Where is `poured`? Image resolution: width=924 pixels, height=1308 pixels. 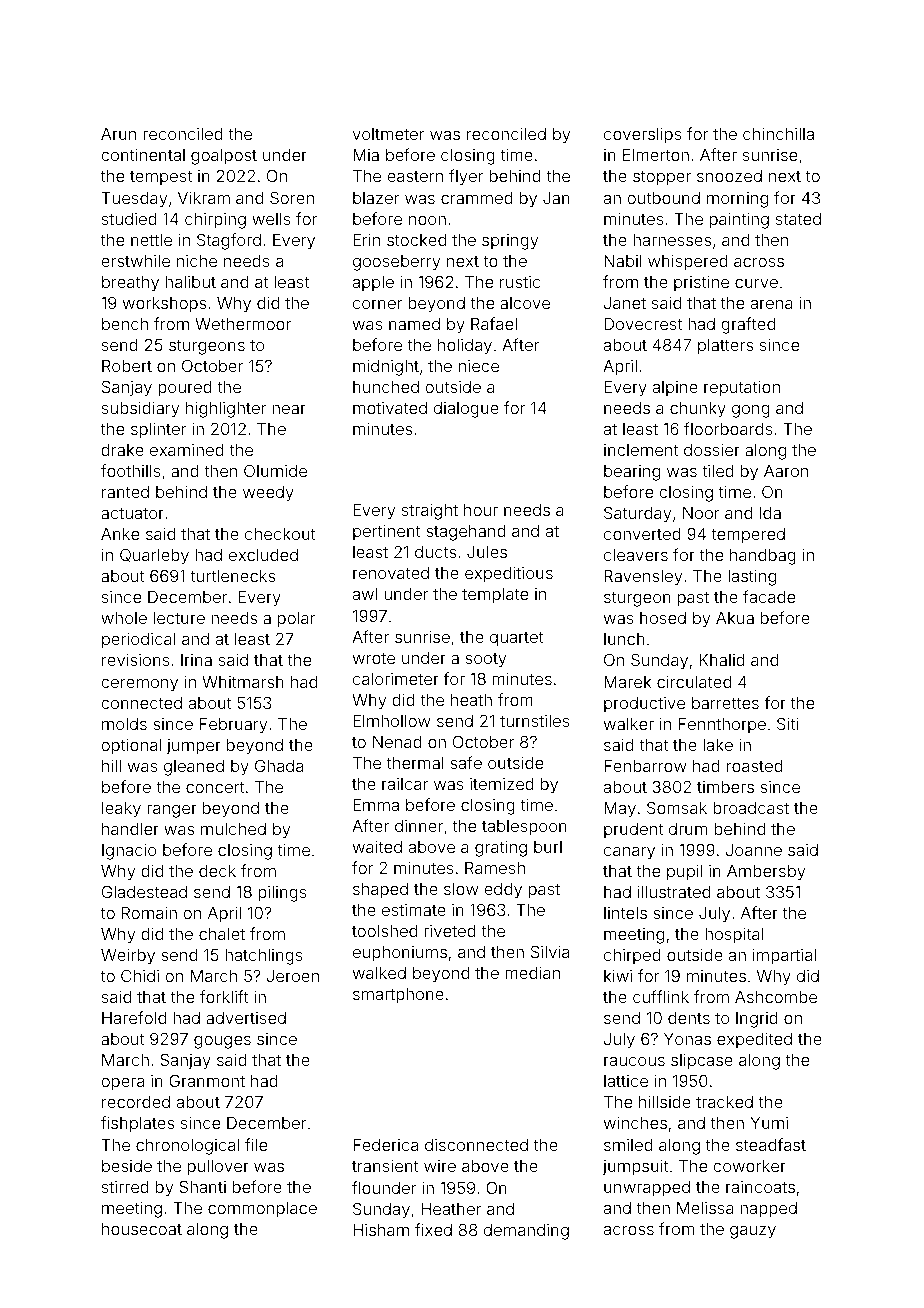 poured is located at coordinates (185, 389).
